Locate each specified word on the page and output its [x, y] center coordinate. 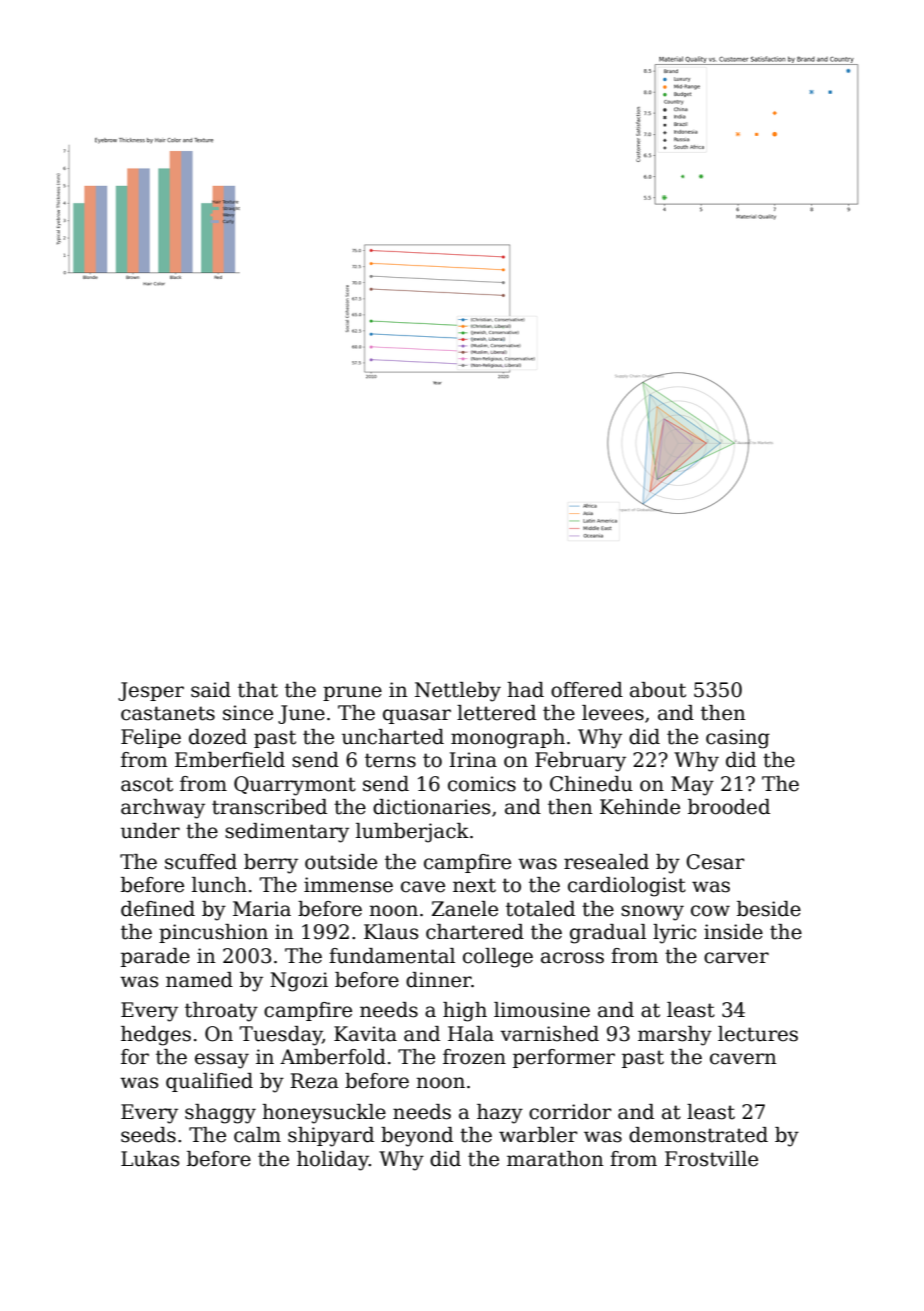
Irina [473, 760]
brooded [729, 807]
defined [158, 909]
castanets [168, 713]
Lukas [150, 1159]
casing [738, 739]
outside [341, 862]
